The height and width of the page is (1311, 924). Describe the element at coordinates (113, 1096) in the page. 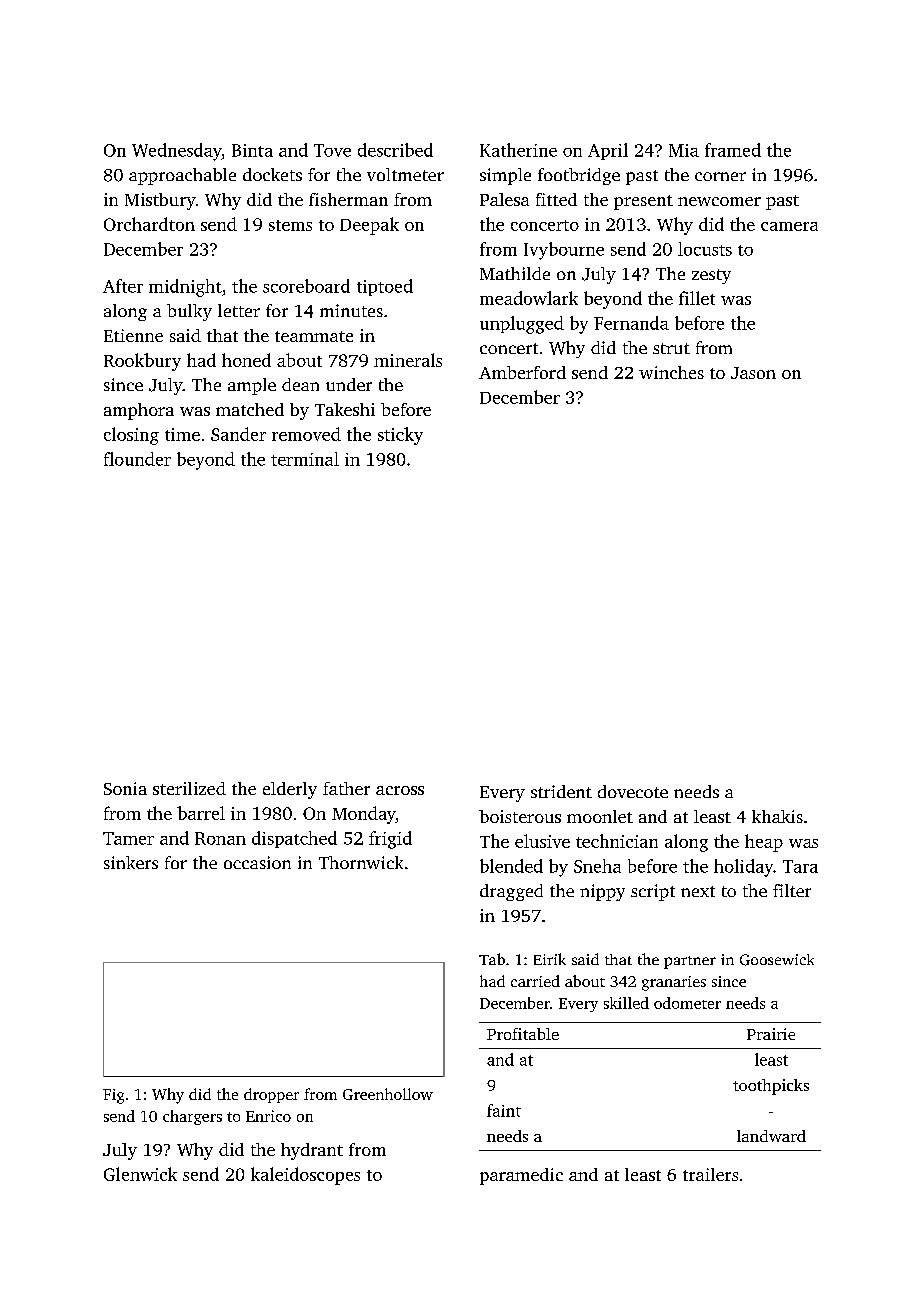

I see `Fig` at that location.
